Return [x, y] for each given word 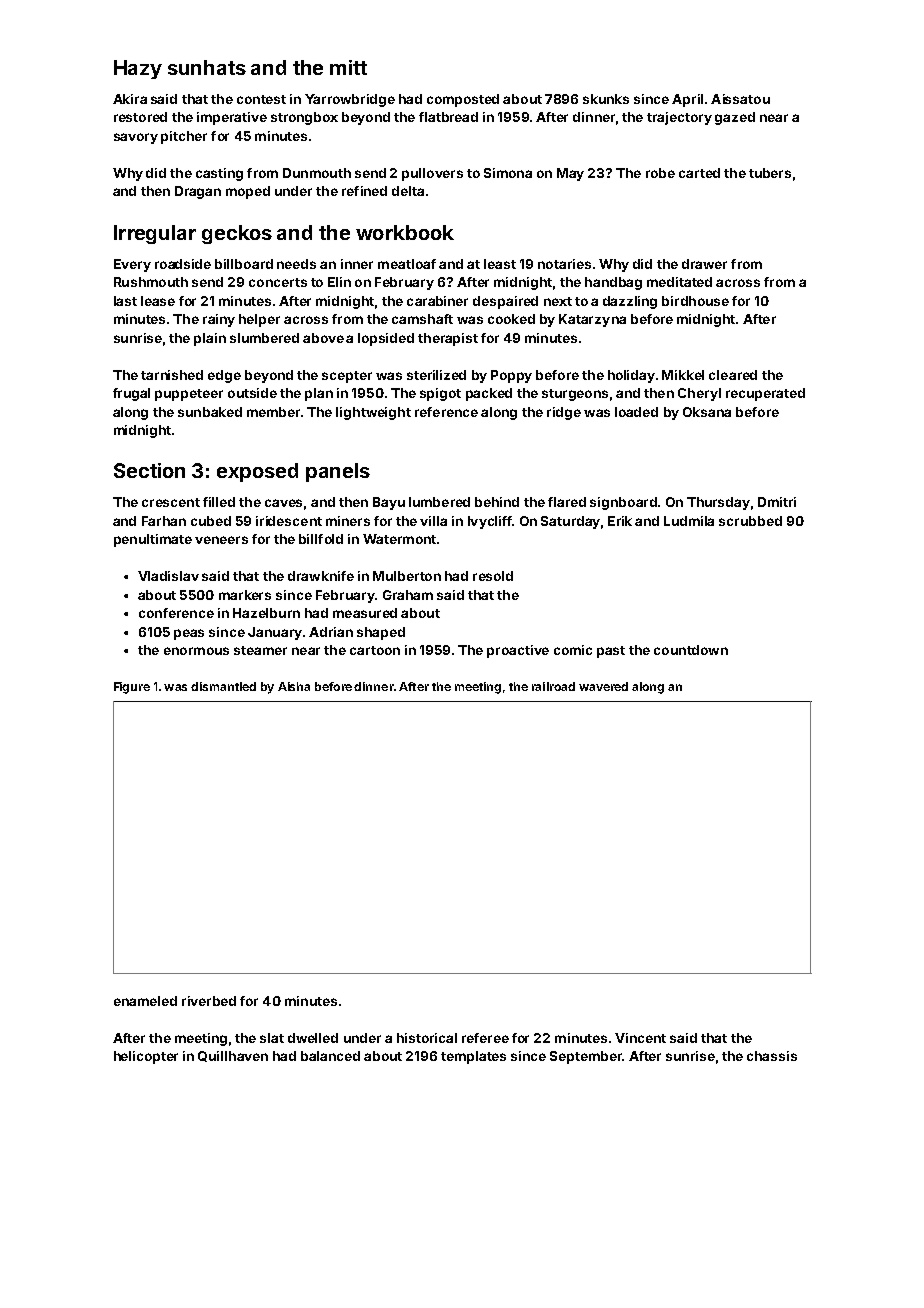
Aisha [294, 686]
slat [272, 1038]
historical [427, 1038]
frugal [131, 394]
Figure [132, 688]
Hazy [138, 69]
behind [497, 502]
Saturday [570, 522]
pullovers [432, 174]
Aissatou [740, 99]
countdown [691, 650]
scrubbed [750, 521]
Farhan [164, 521]
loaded [636, 412]
